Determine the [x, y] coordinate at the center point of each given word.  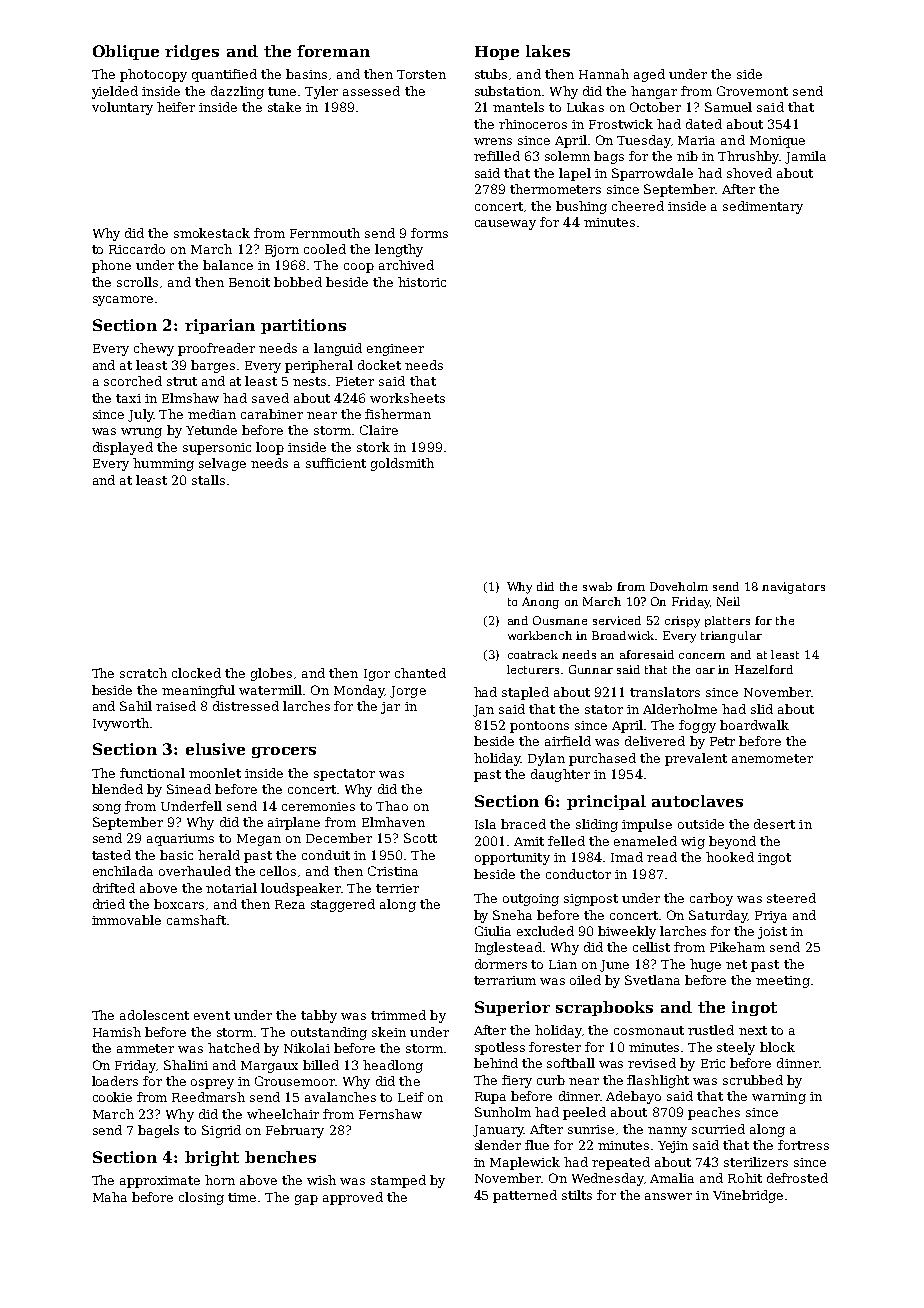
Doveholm [679, 586]
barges [213, 366]
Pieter [355, 381]
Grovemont [752, 91]
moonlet [215, 773]
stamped [398, 1181]
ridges [192, 52]
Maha [110, 1197]
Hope [497, 53]
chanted [420, 673]
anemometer [772, 758]
